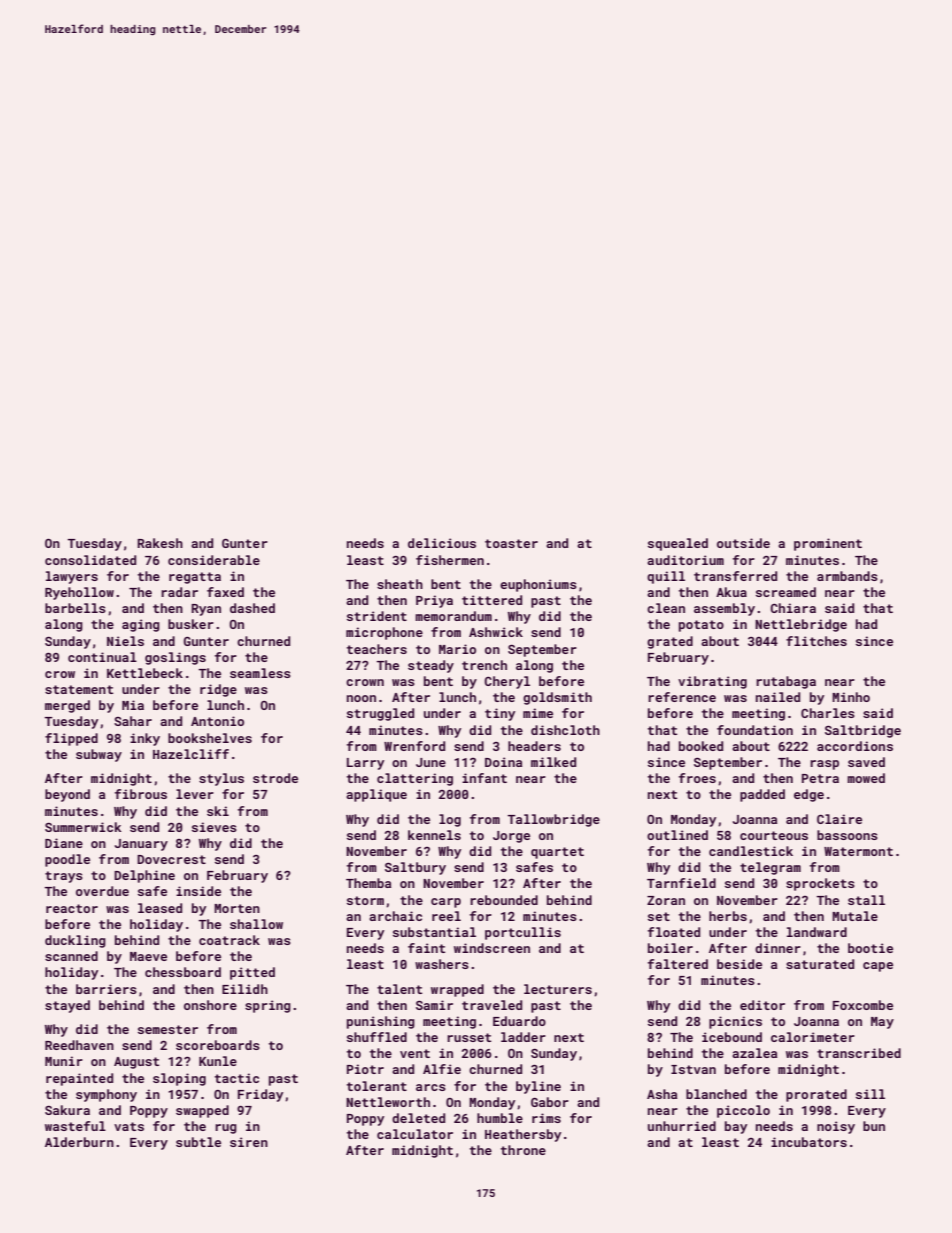 This image has height=1233, width=952. What do you see at coordinates (195, 794) in the image?
I see `lever` at bounding box center [195, 794].
